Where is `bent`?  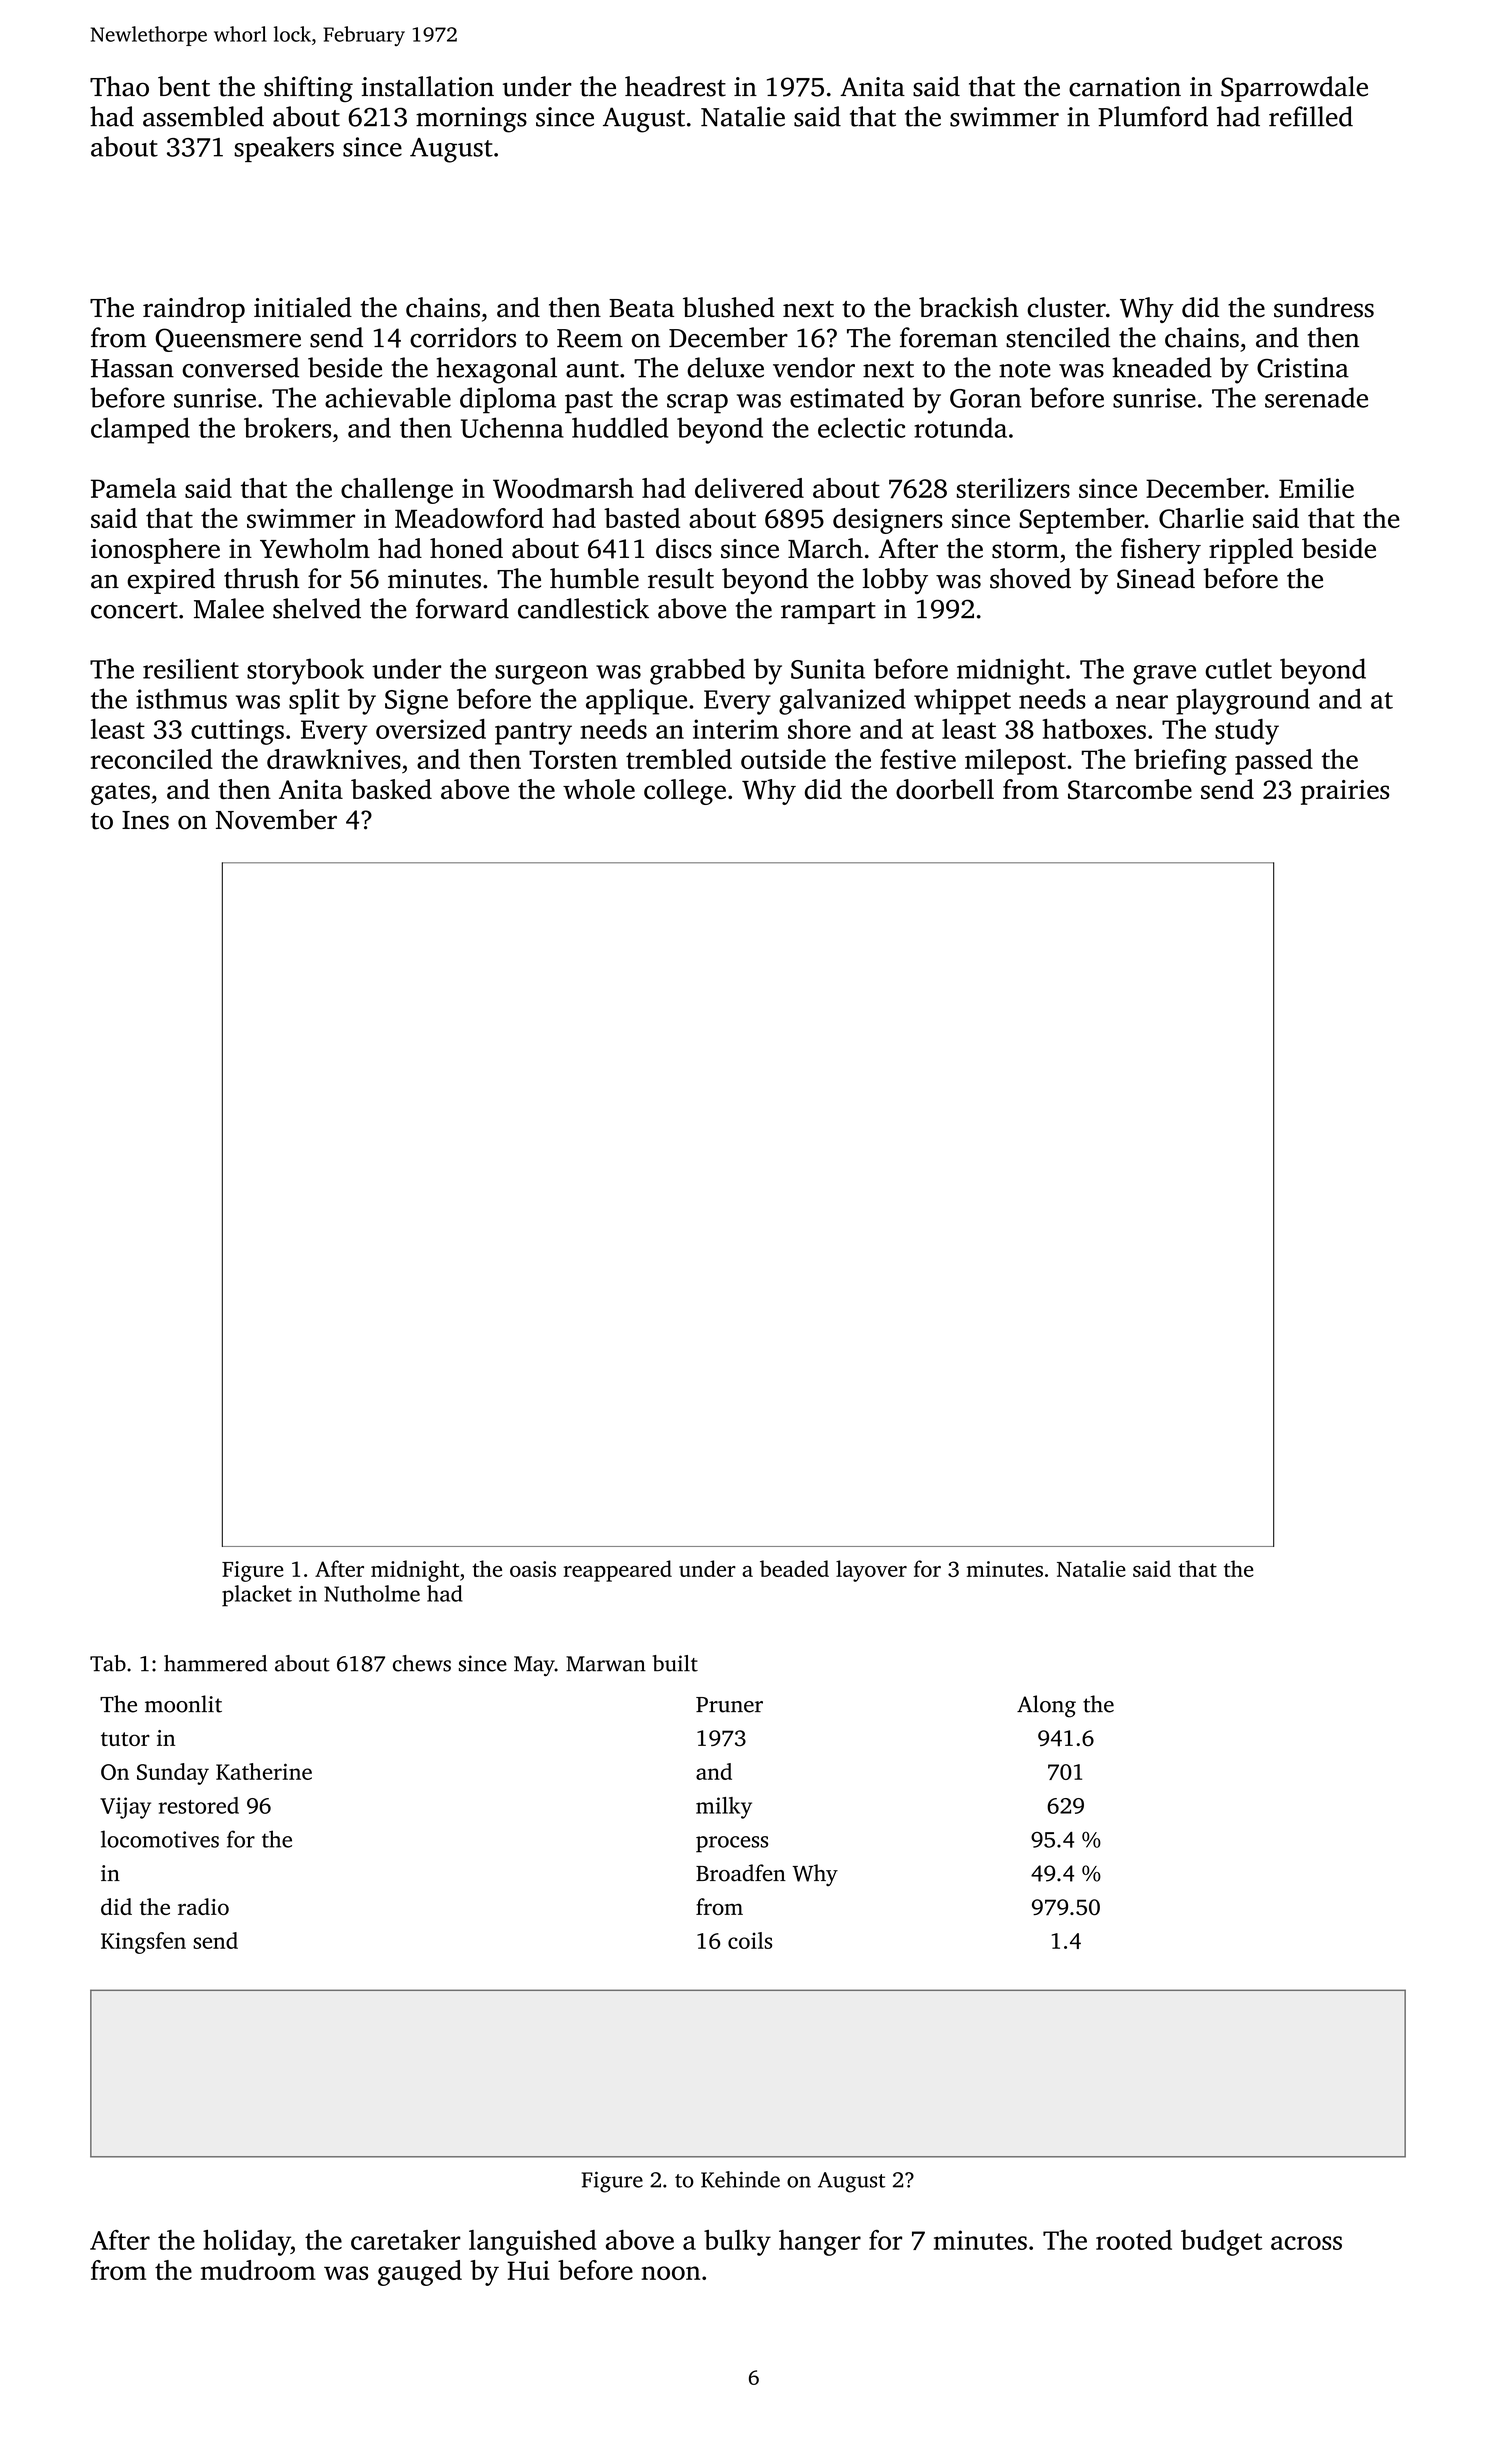
bent is located at coordinates (184, 86).
